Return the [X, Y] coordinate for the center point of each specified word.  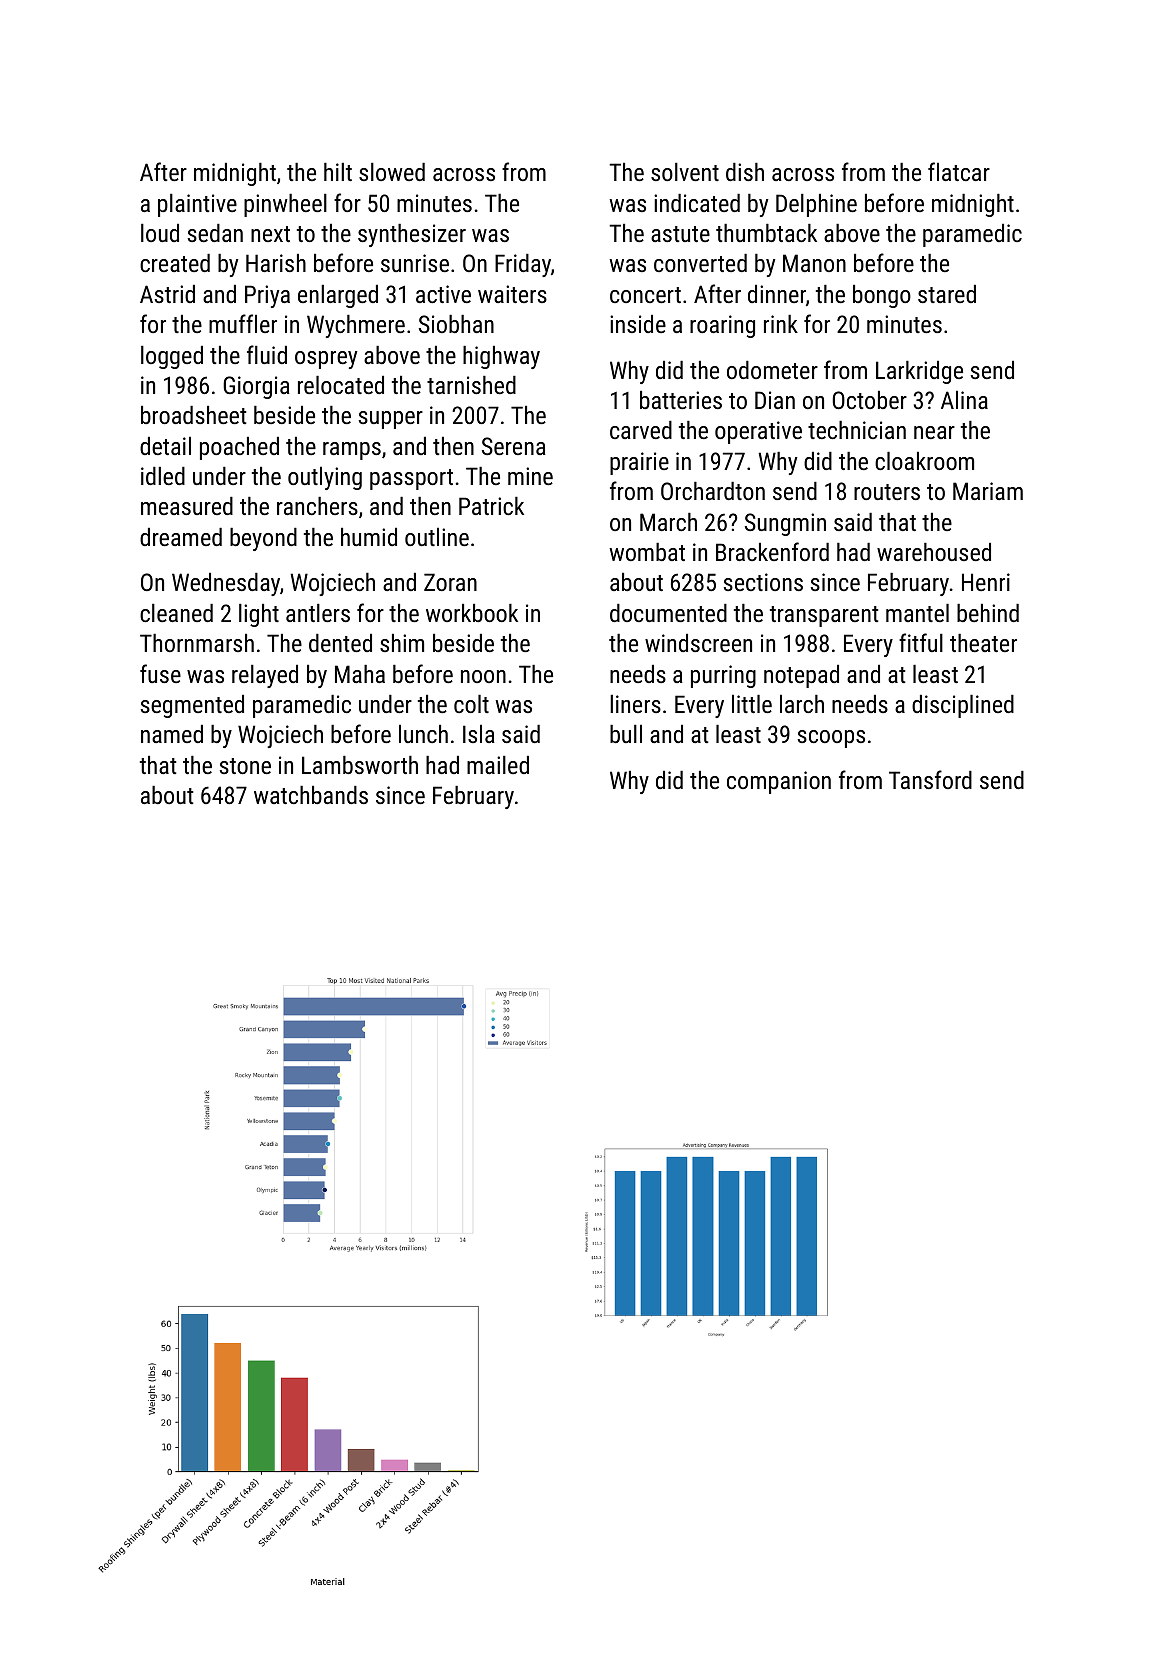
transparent [824, 616]
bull [626, 734]
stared [947, 294]
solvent [685, 172]
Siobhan [456, 324]
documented [668, 613]
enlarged [338, 296]
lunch [423, 734]
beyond [263, 539]
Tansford [930, 779]
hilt [338, 172]
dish [745, 172]
